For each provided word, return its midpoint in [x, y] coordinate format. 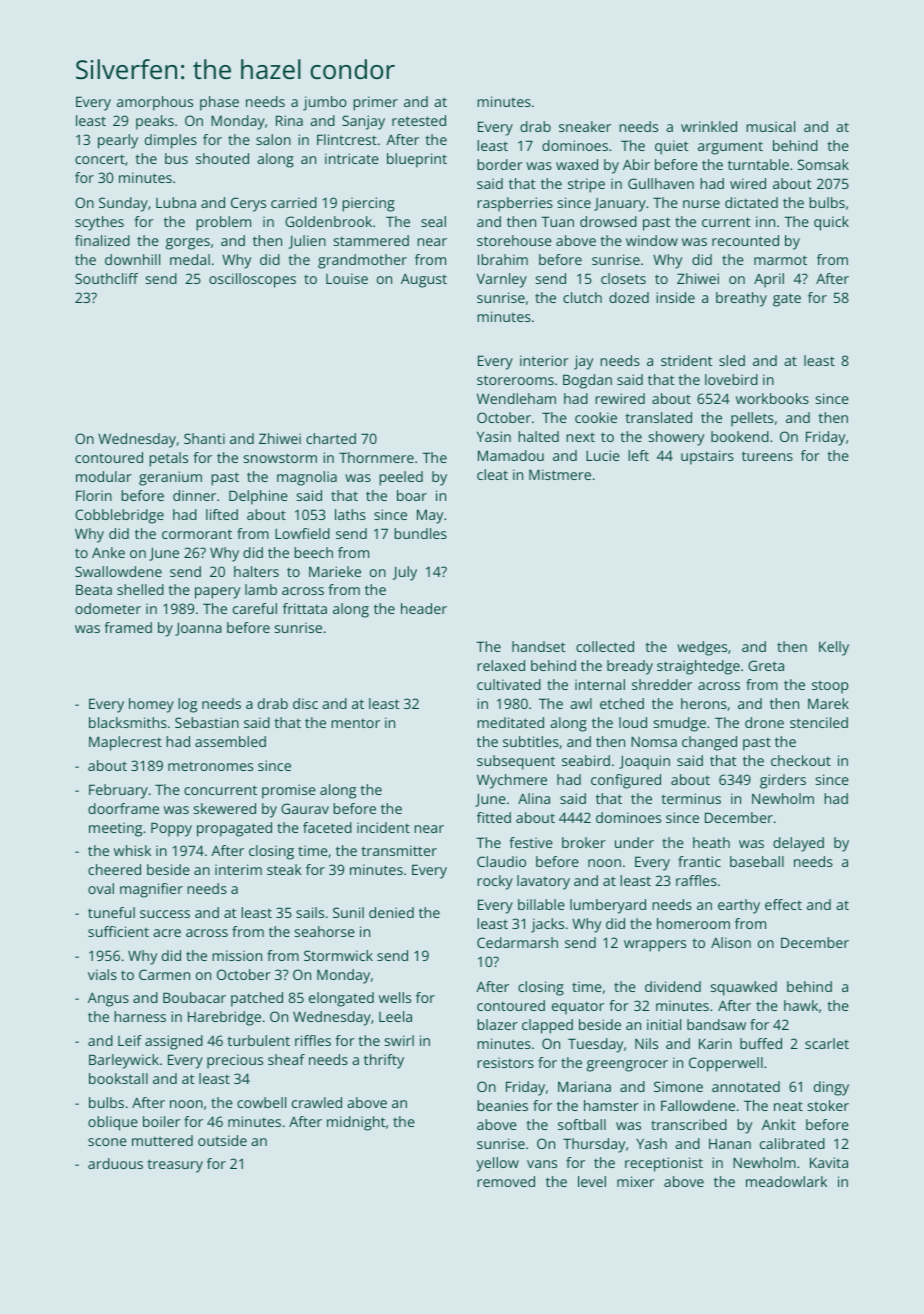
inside [675, 297]
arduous [115, 1163]
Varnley [502, 280]
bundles [420, 533]
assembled [230, 741]
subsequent [516, 762]
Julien [307, 242]
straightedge [698, 667]
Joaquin [644, 762]
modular [104, 476]
